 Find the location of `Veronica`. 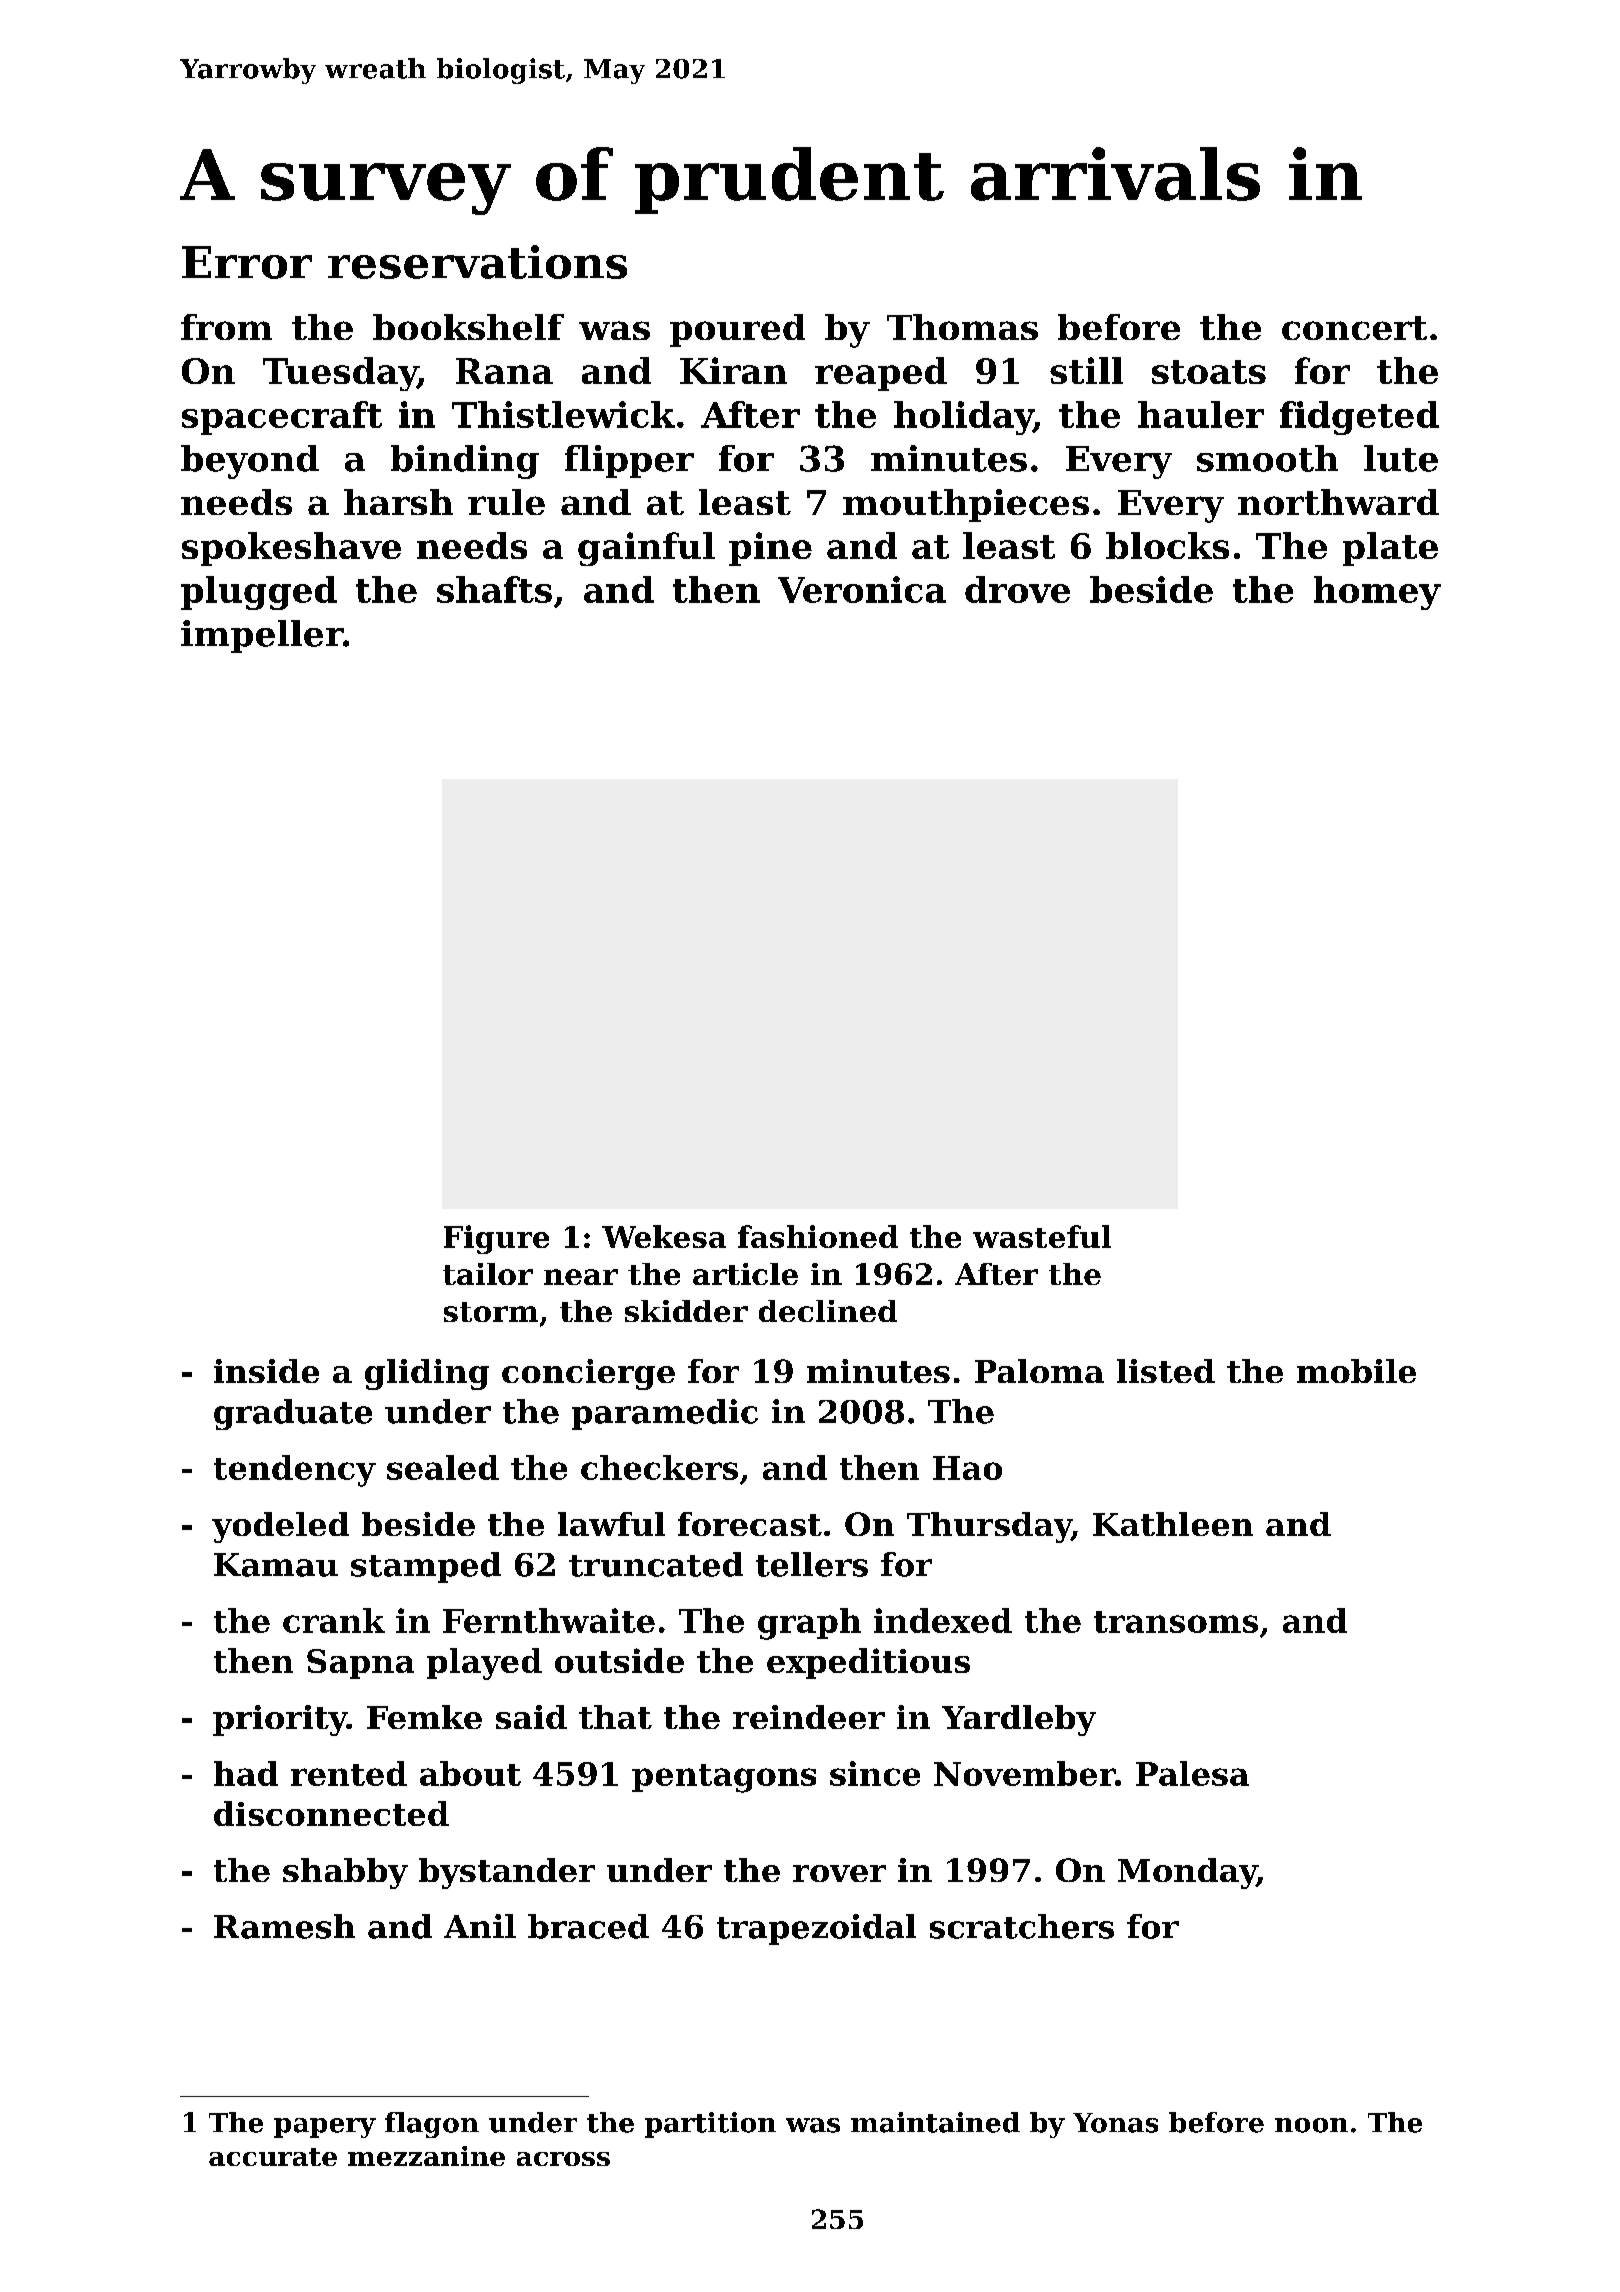

Veronica is located at coordinates (862, 589).
